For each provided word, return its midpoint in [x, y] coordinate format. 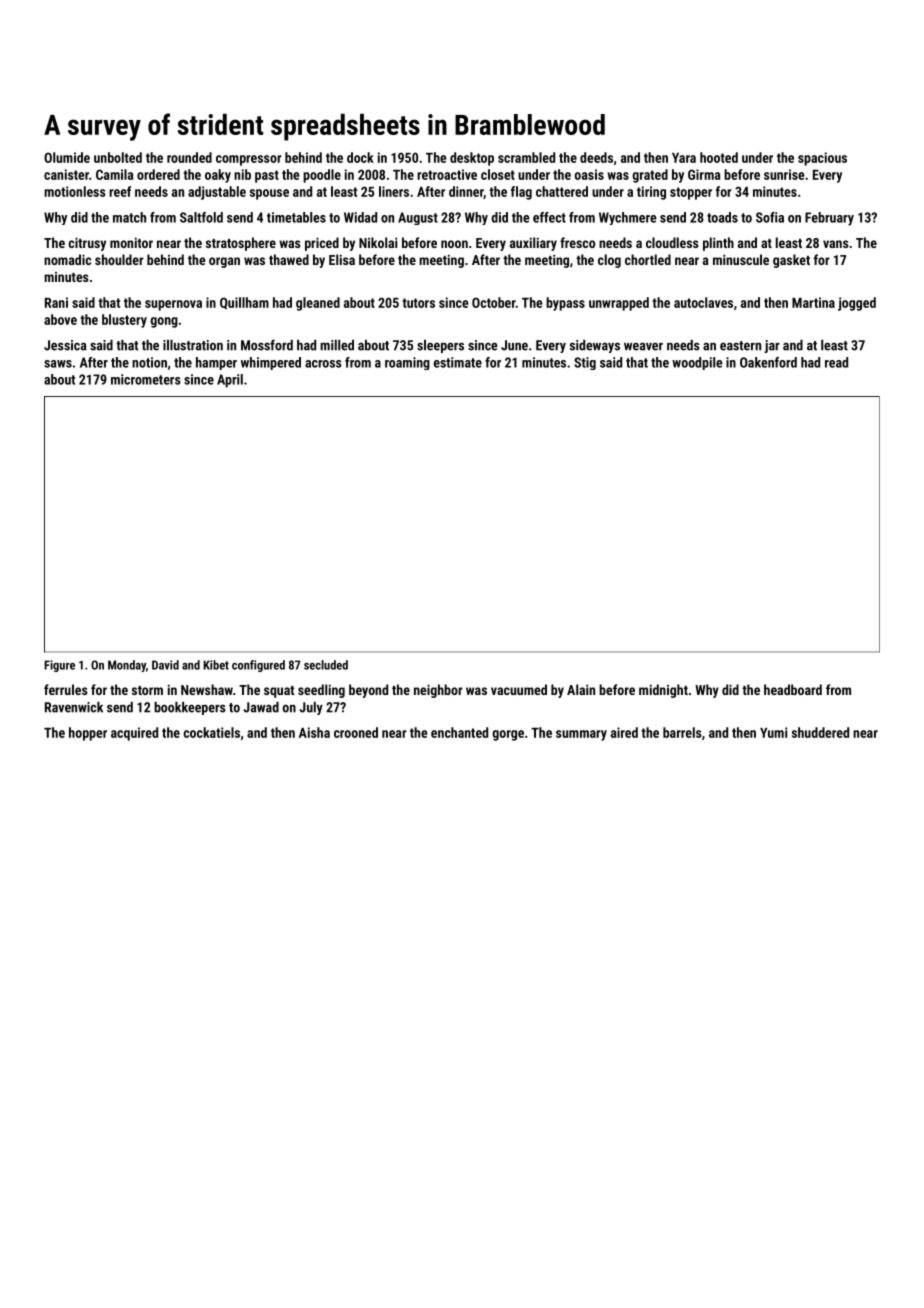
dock [360, 157]
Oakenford [768, 362]
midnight [663, 691]
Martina [813, 302]
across [323, 364]
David [165, 665]
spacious [822, 159]
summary [581, 735]
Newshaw [207, 689]
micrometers [146, 379]
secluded [326, 665]
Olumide [67, 157]
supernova [173, 305]
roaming [407, 363]
